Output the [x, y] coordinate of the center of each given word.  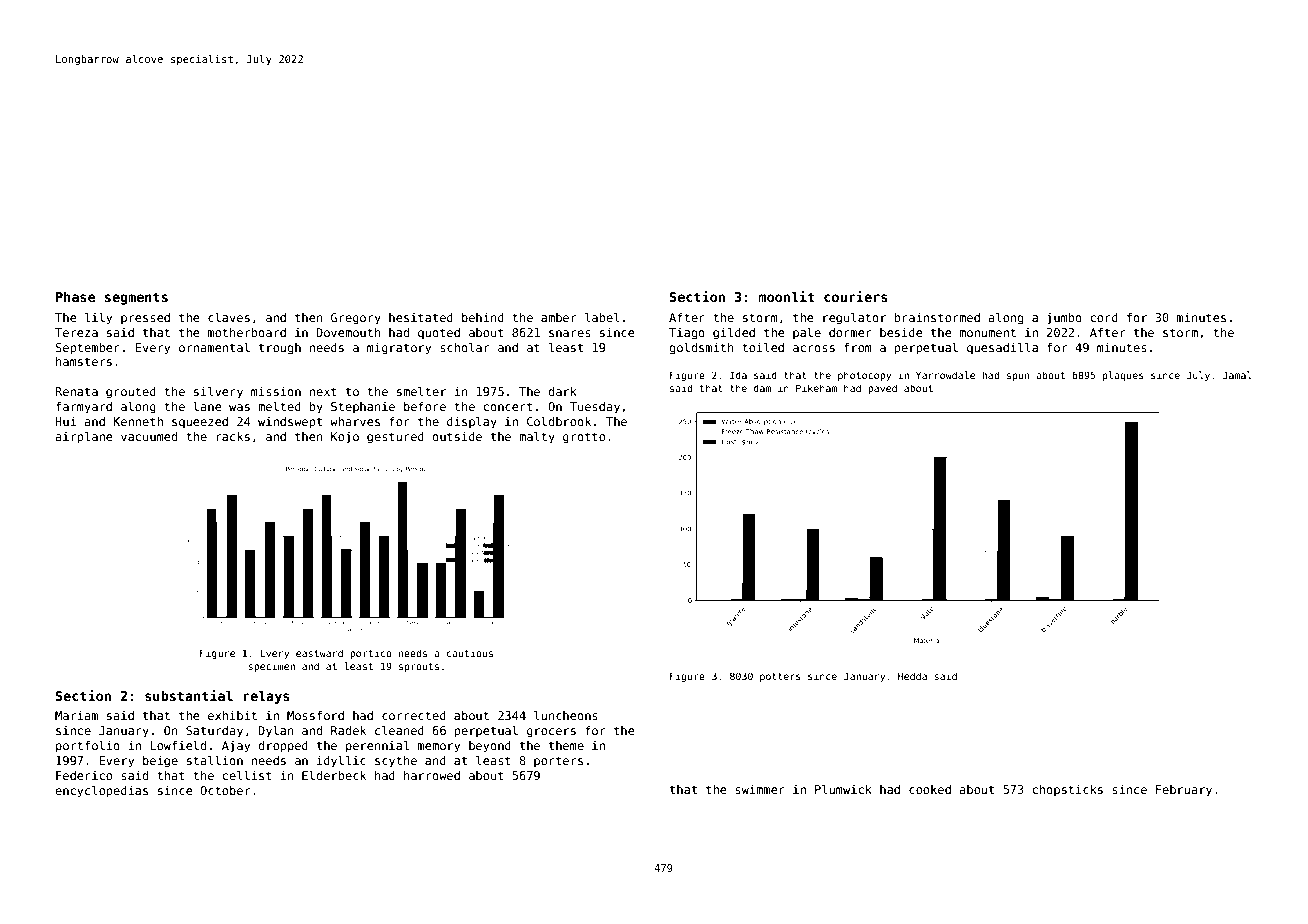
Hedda [912, 676]
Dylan [276, 732]
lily [98, 319]
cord [1104, 317]
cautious [470, 653]
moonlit [786, 296]
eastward [319, 653]
